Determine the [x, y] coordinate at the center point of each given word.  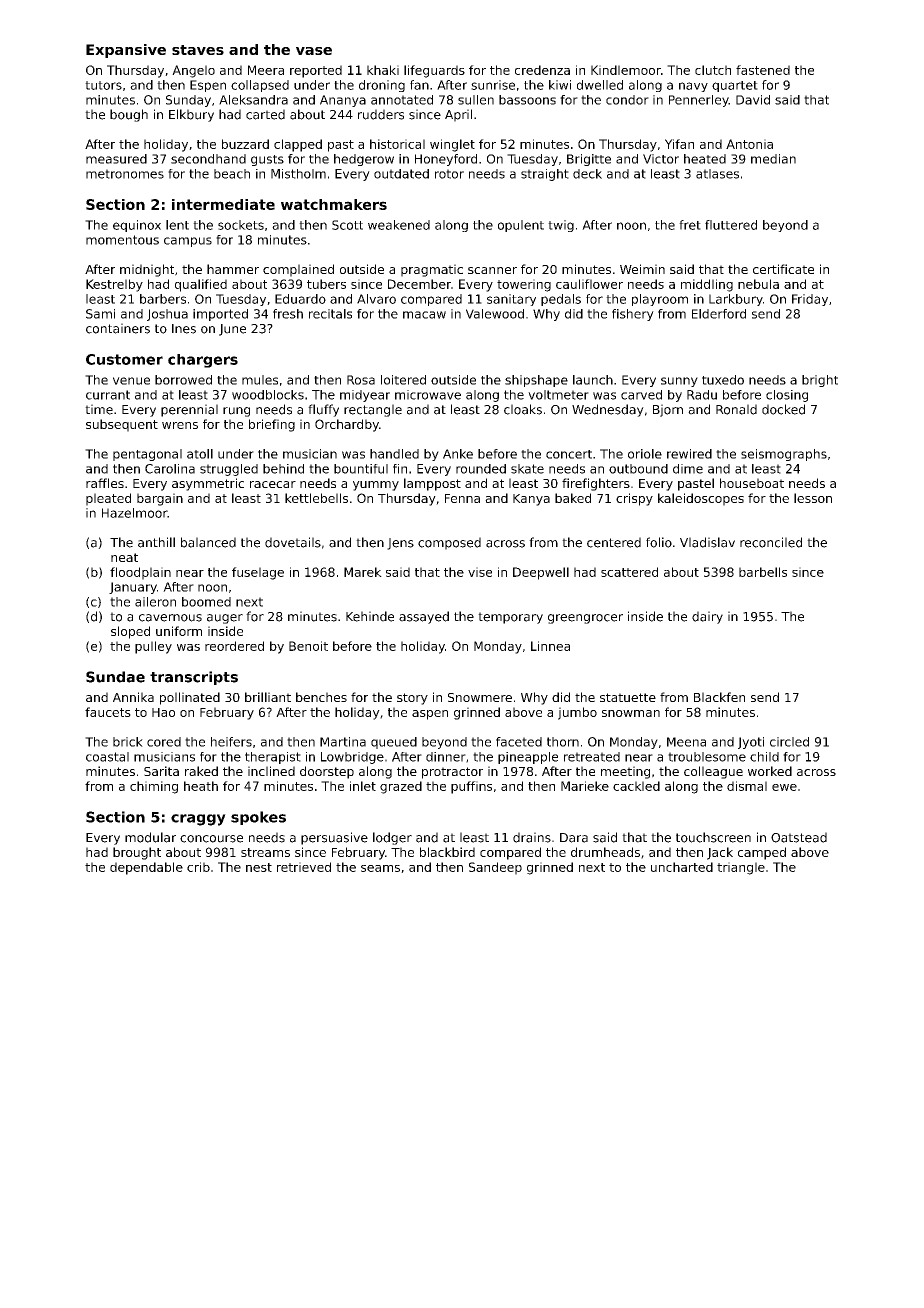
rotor [449, 174]
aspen [430, 715]
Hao [163, 712]
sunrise [493, 85]
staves [198, 50]
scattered [629, 572]
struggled [229, 470]
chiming [154, 787]
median [773, 159]
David [753, 100]
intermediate [223, 204]
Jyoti [751, 743]
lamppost [432, 484]
